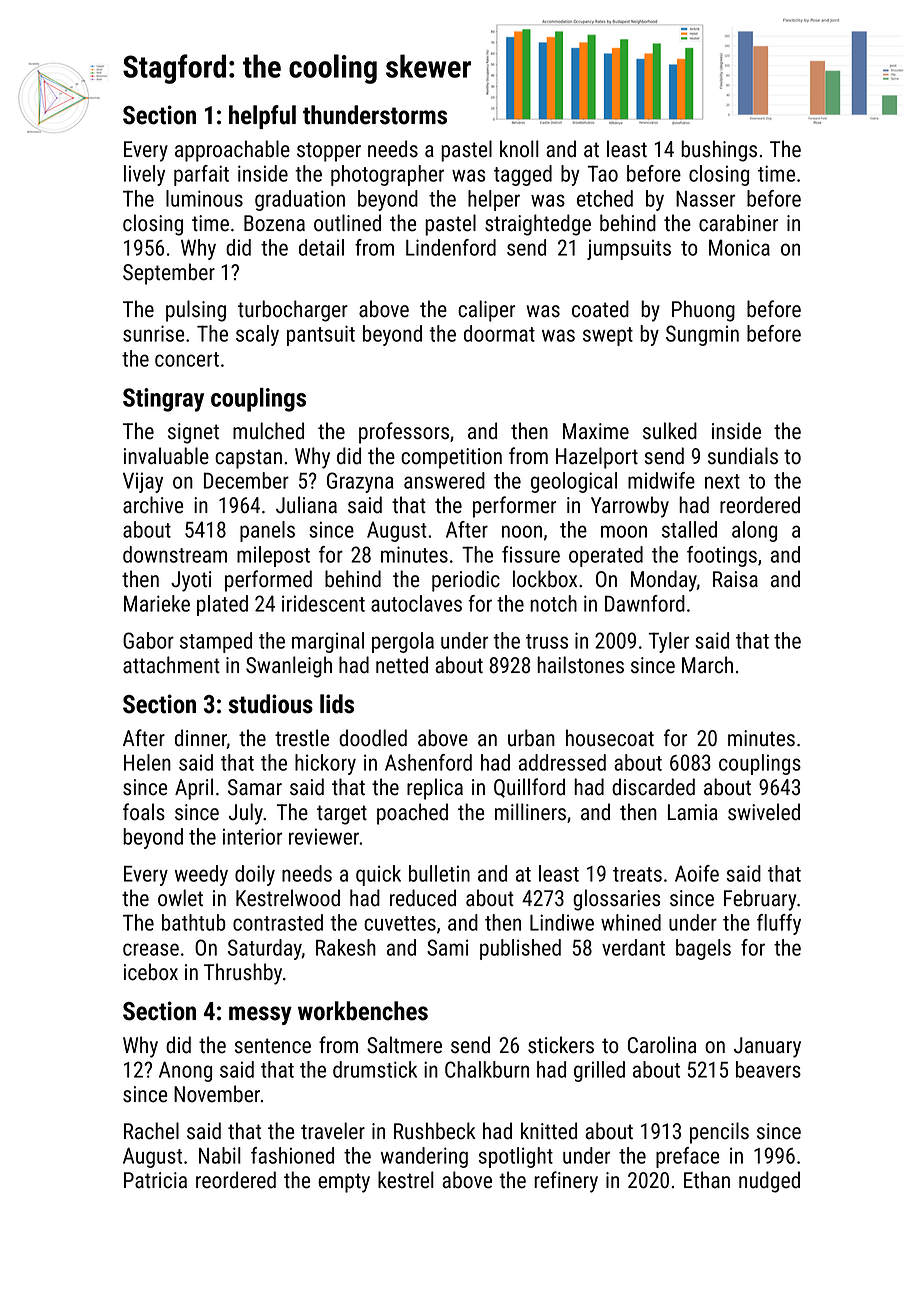 The image size is (924, 1314). What do you see at coordinates (519, 149) in the document?
I see `knoll` at bounding box center [519, 149].
